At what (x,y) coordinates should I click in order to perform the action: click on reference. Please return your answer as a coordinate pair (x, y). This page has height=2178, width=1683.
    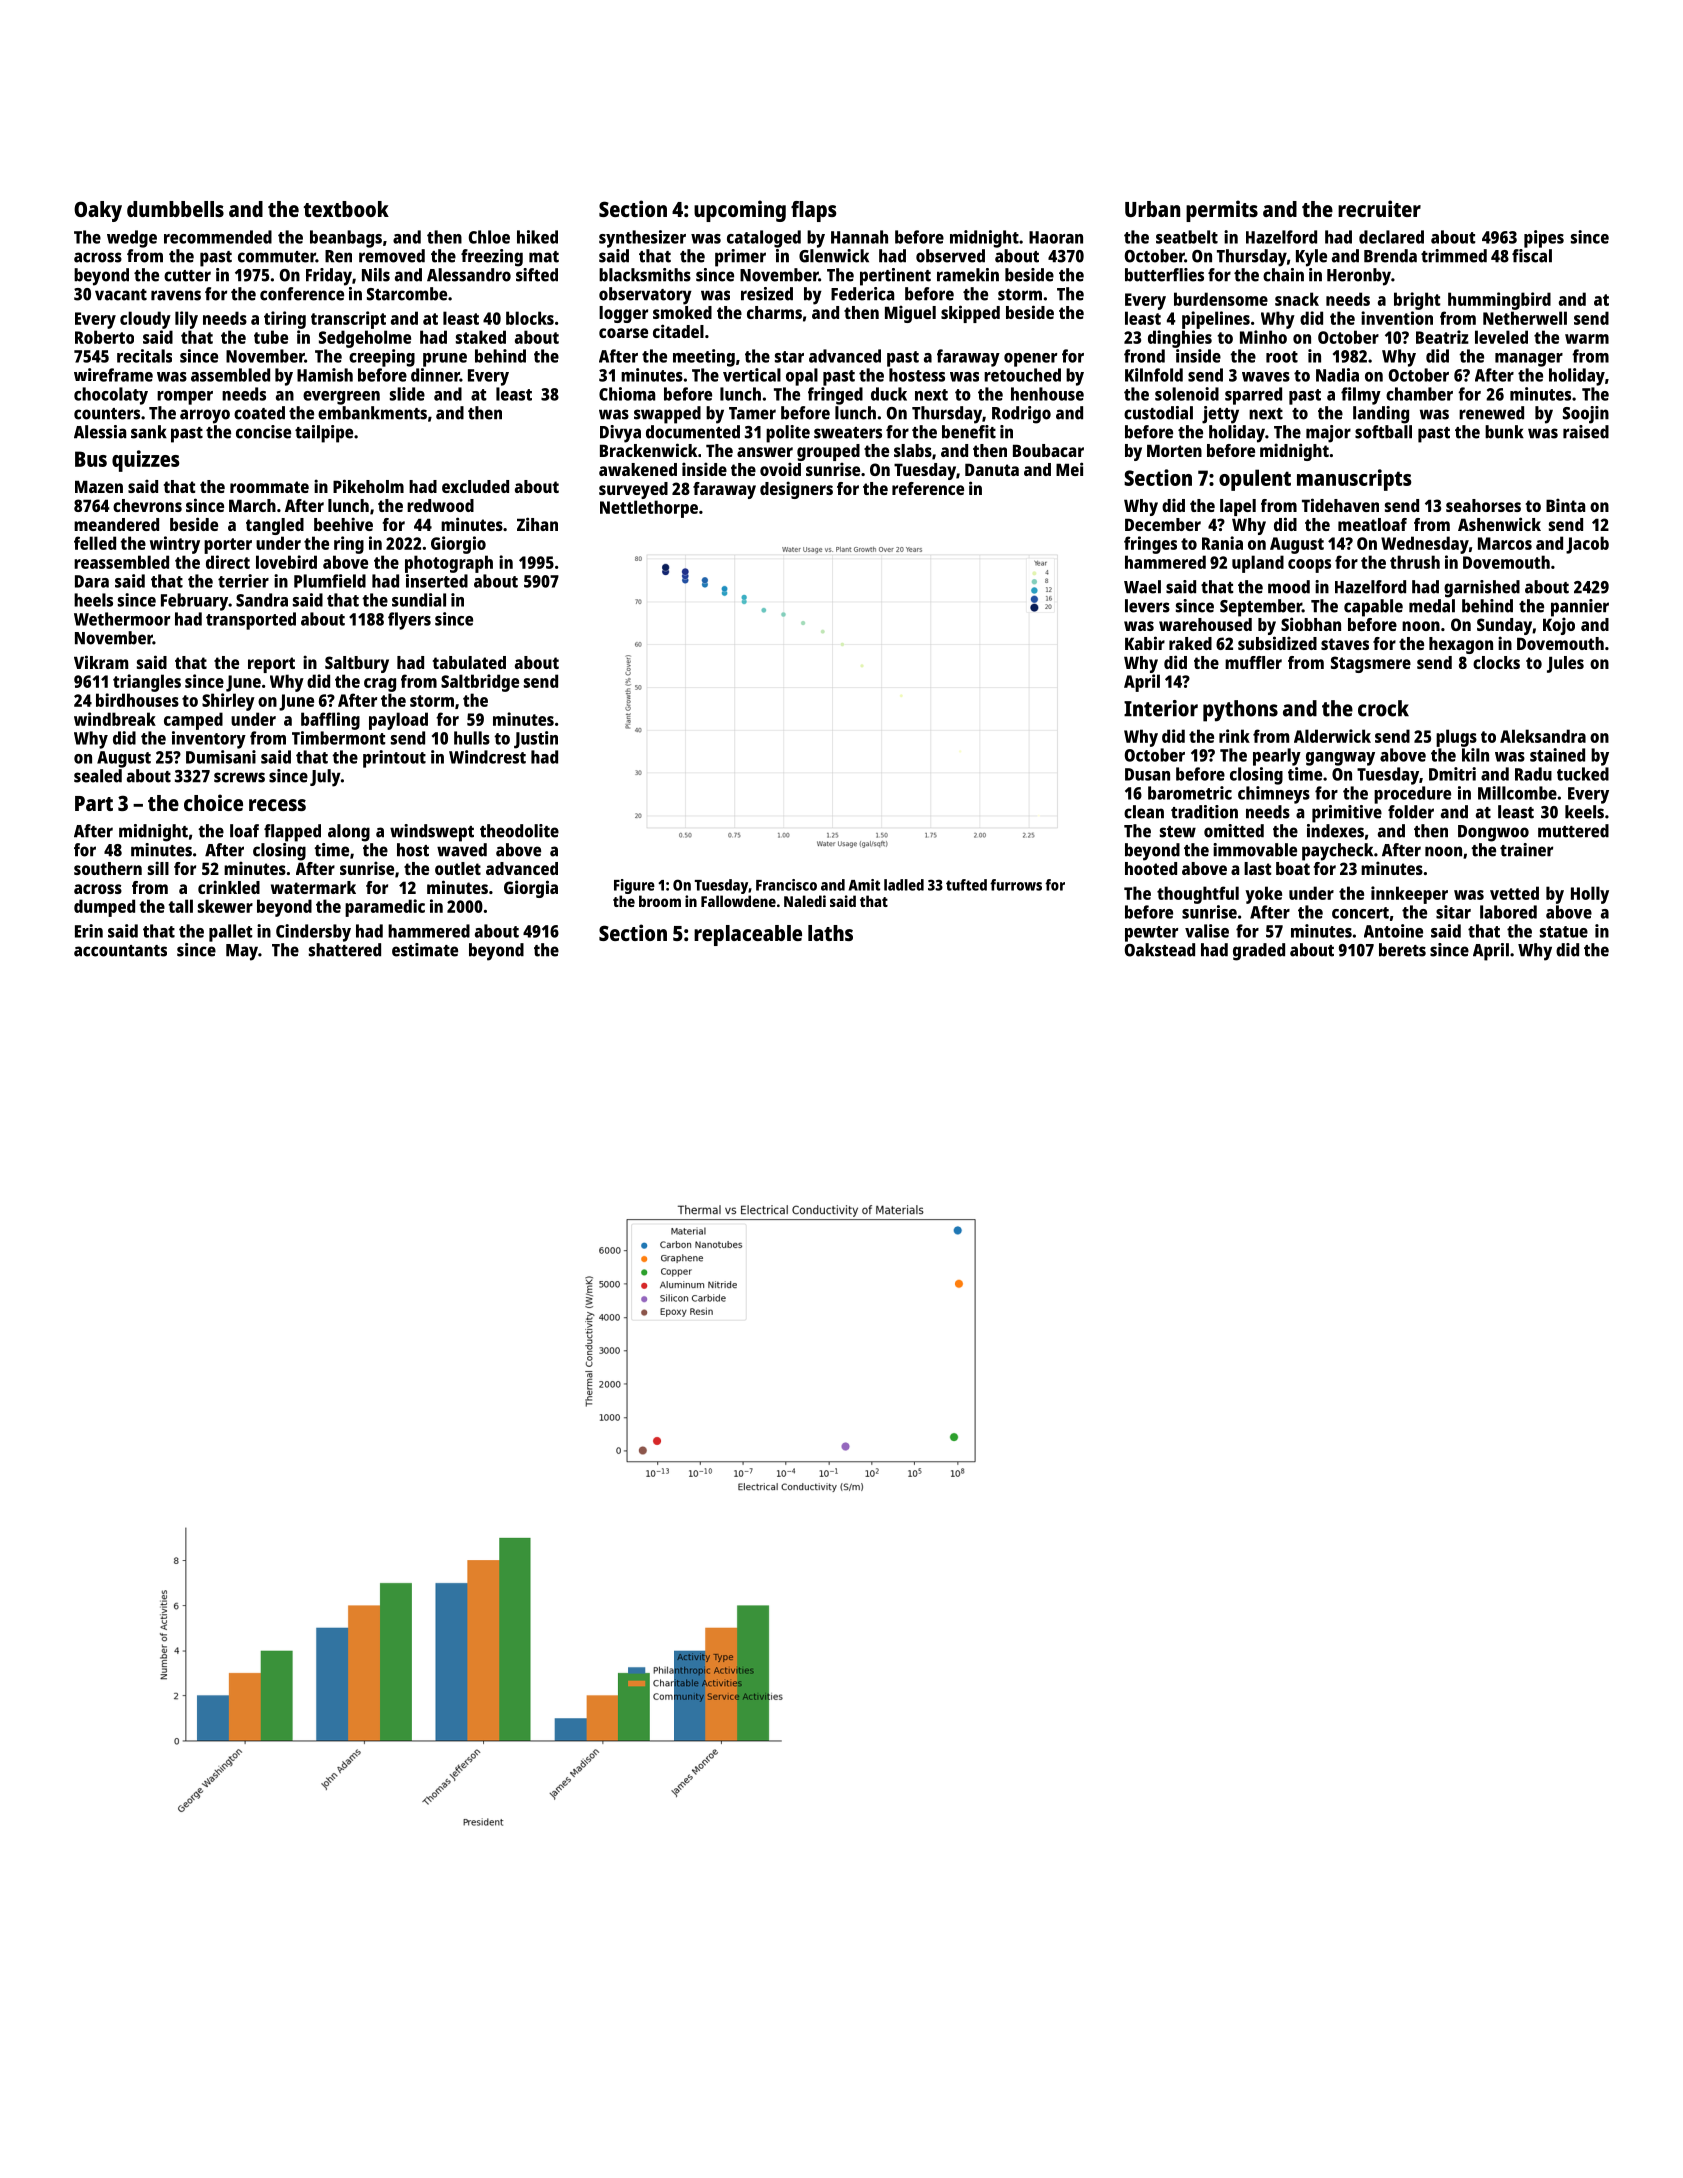
    Looking at the image, I should click on (928, 488).
